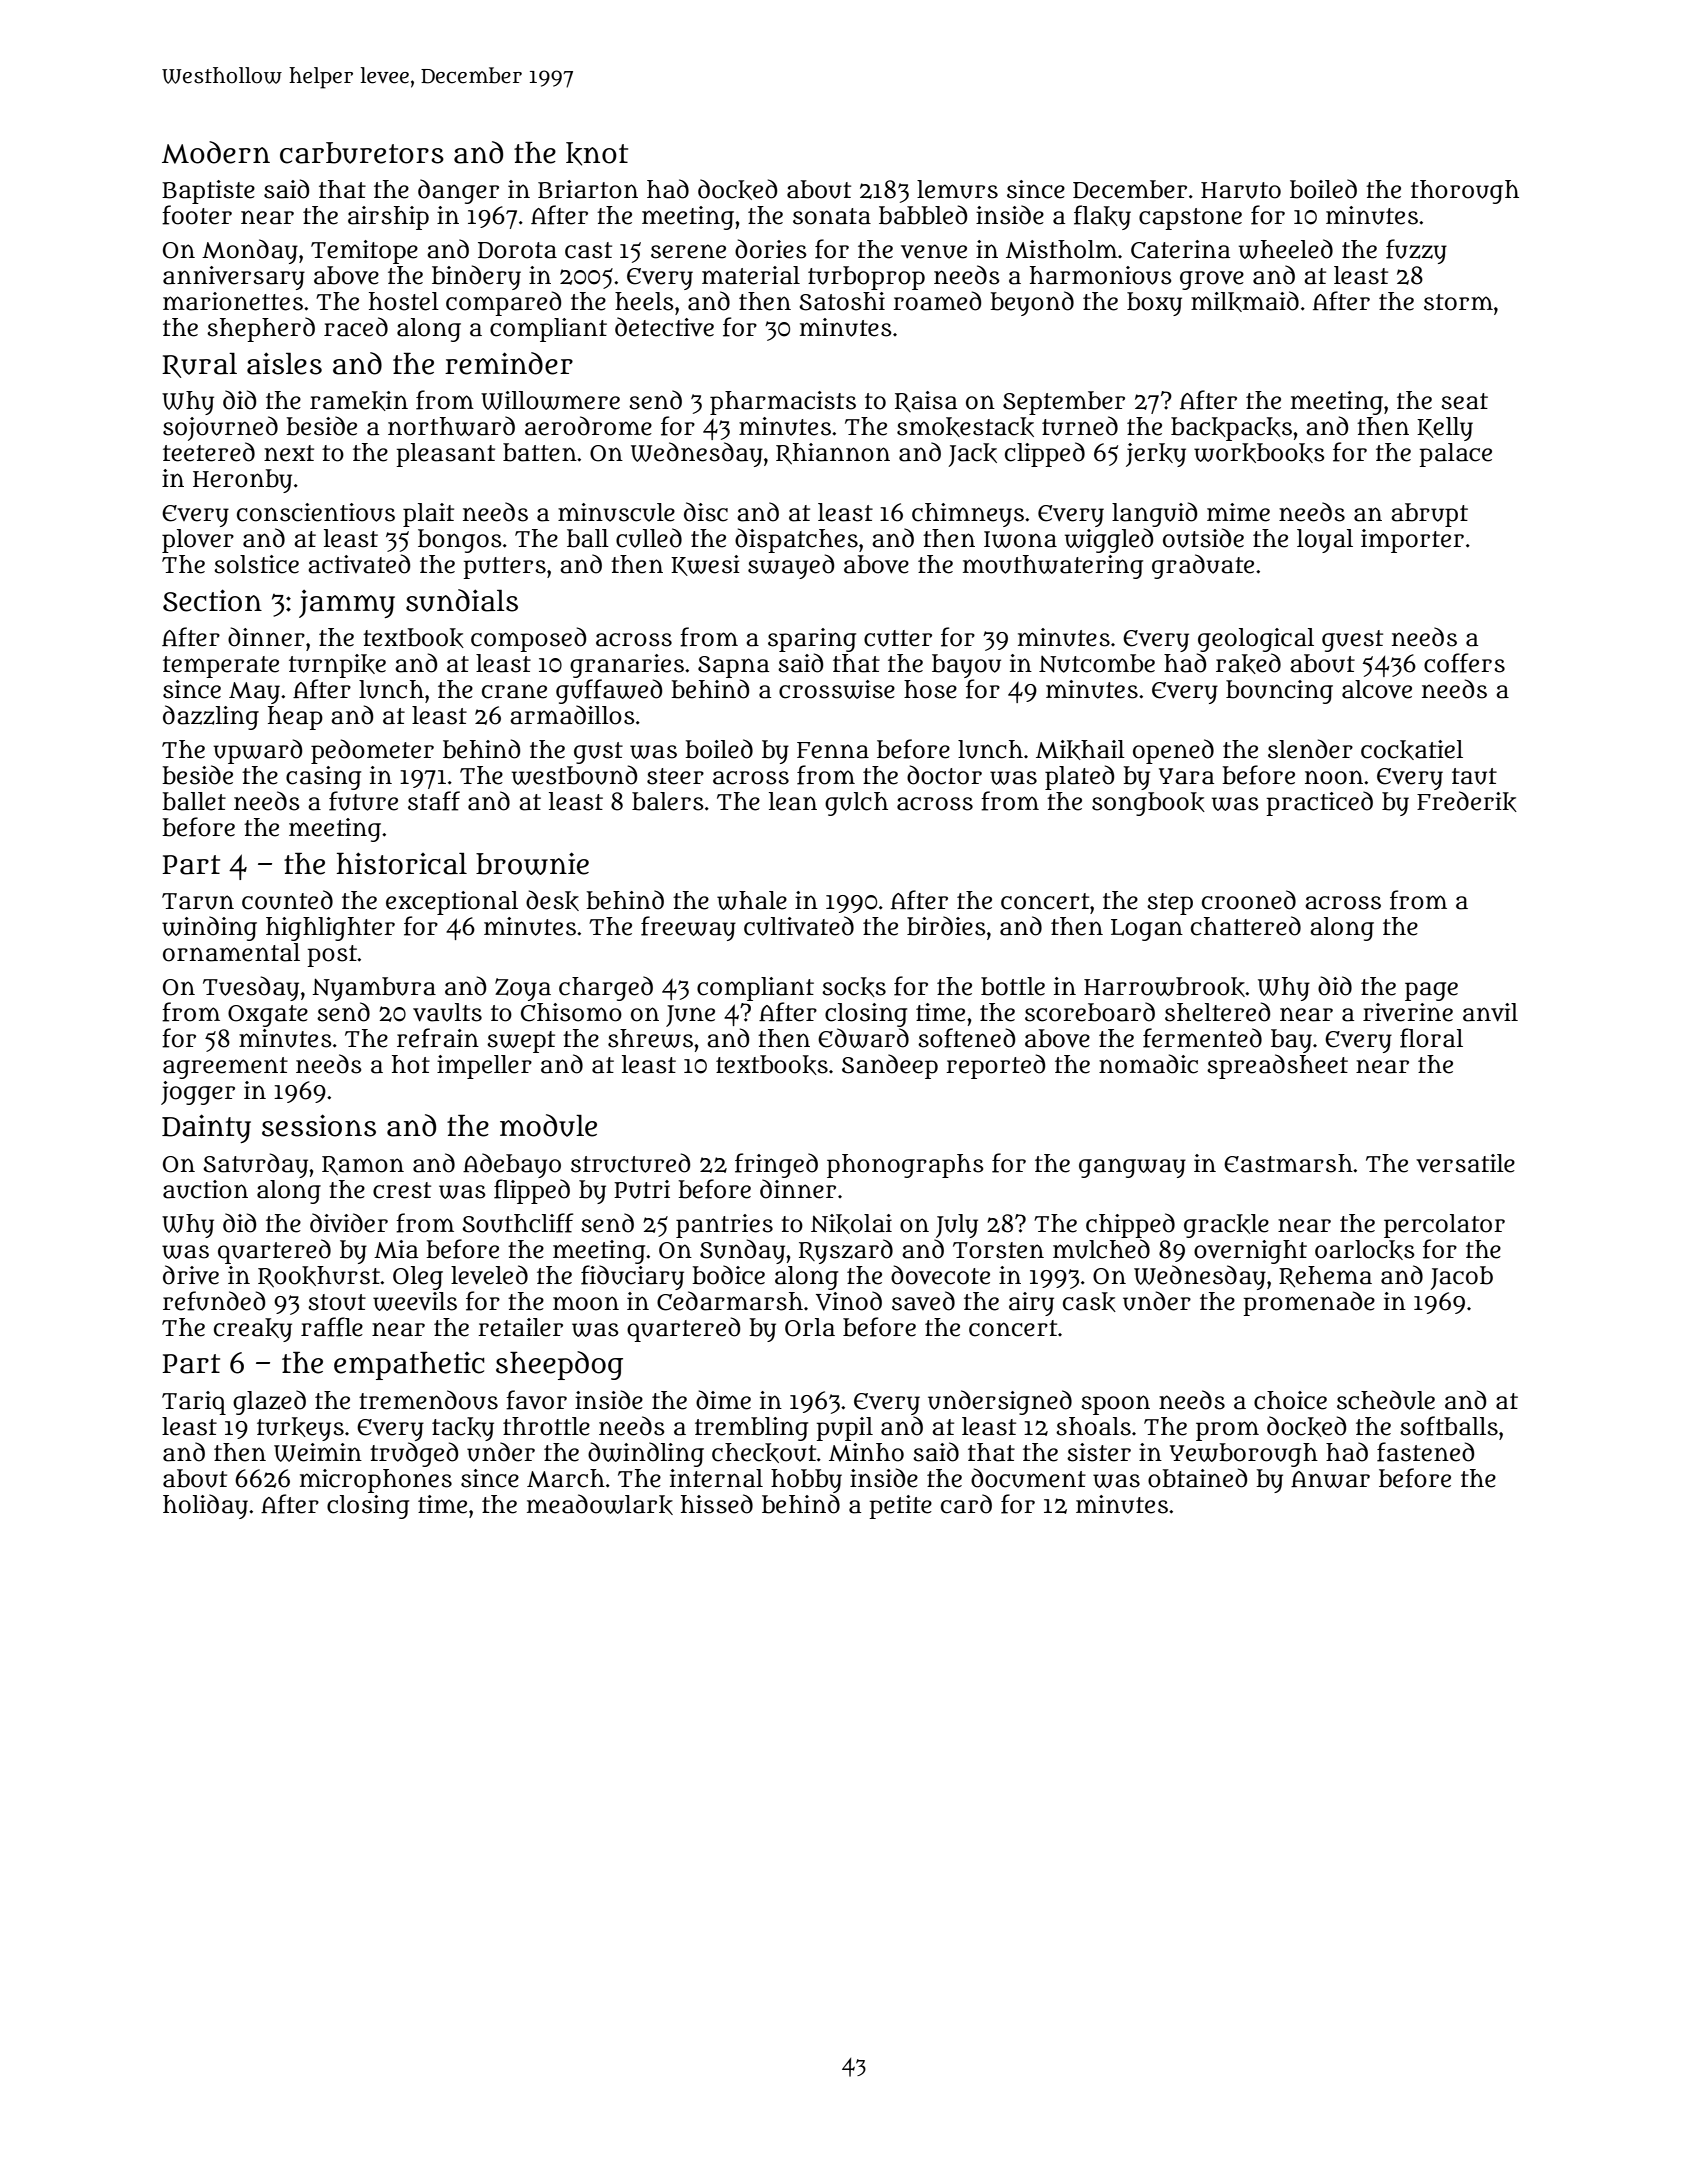 The image size is (1683, 2178). I want to click on versatile, so click(1465, 1163).
